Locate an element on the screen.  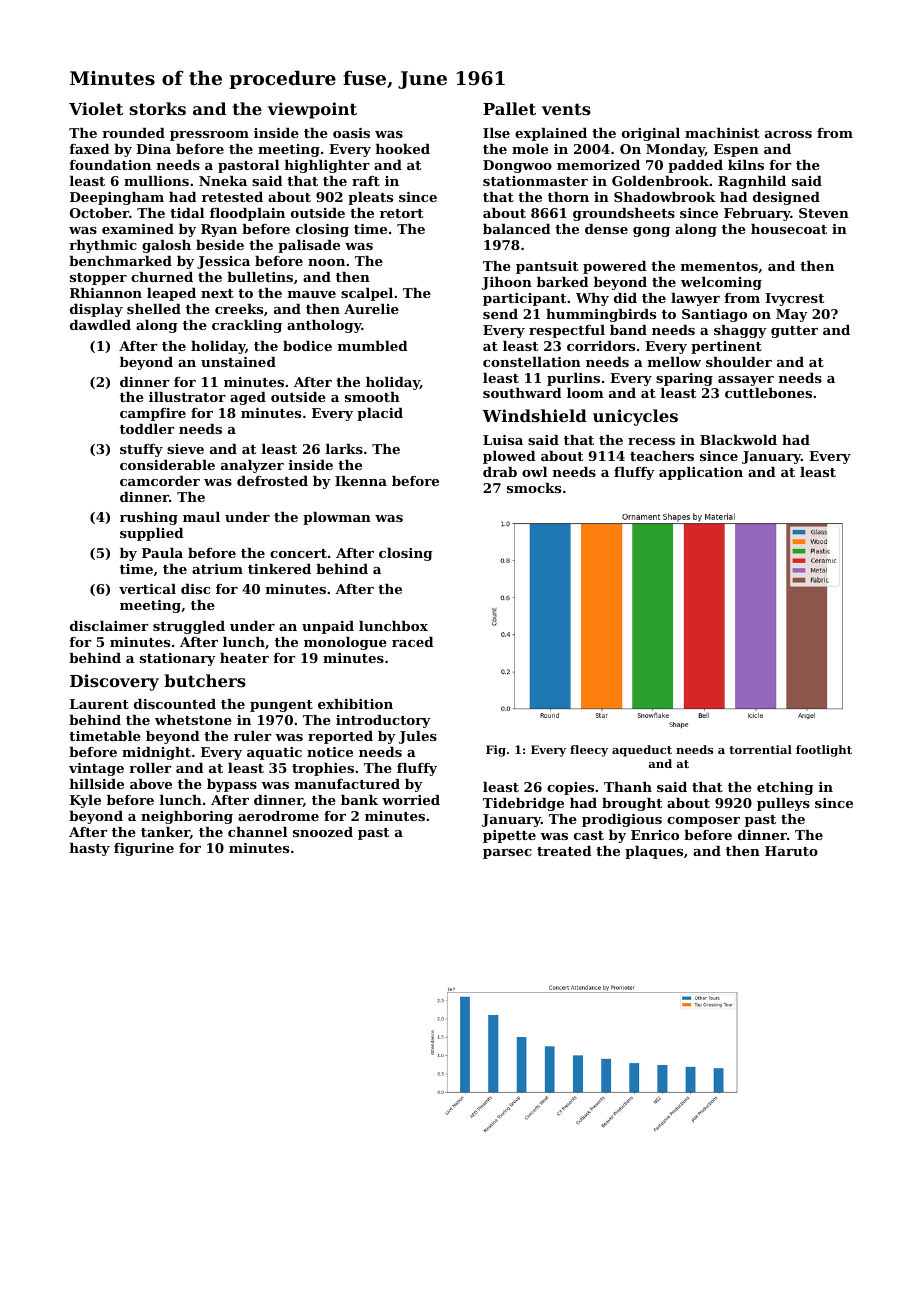
Pallet is located at coordinates (509, 108).
